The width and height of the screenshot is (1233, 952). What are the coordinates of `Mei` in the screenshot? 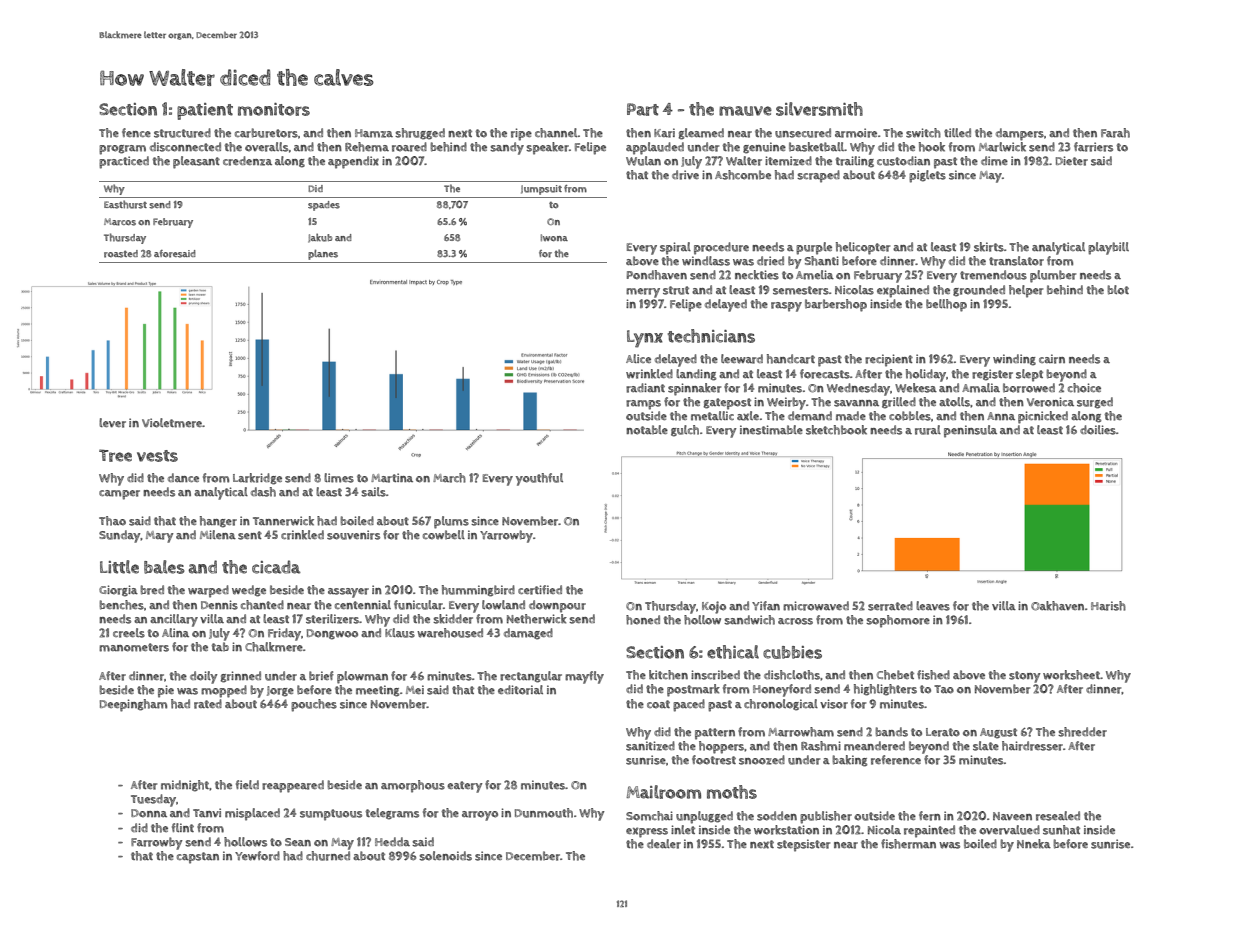 It's located at (415, 689).
